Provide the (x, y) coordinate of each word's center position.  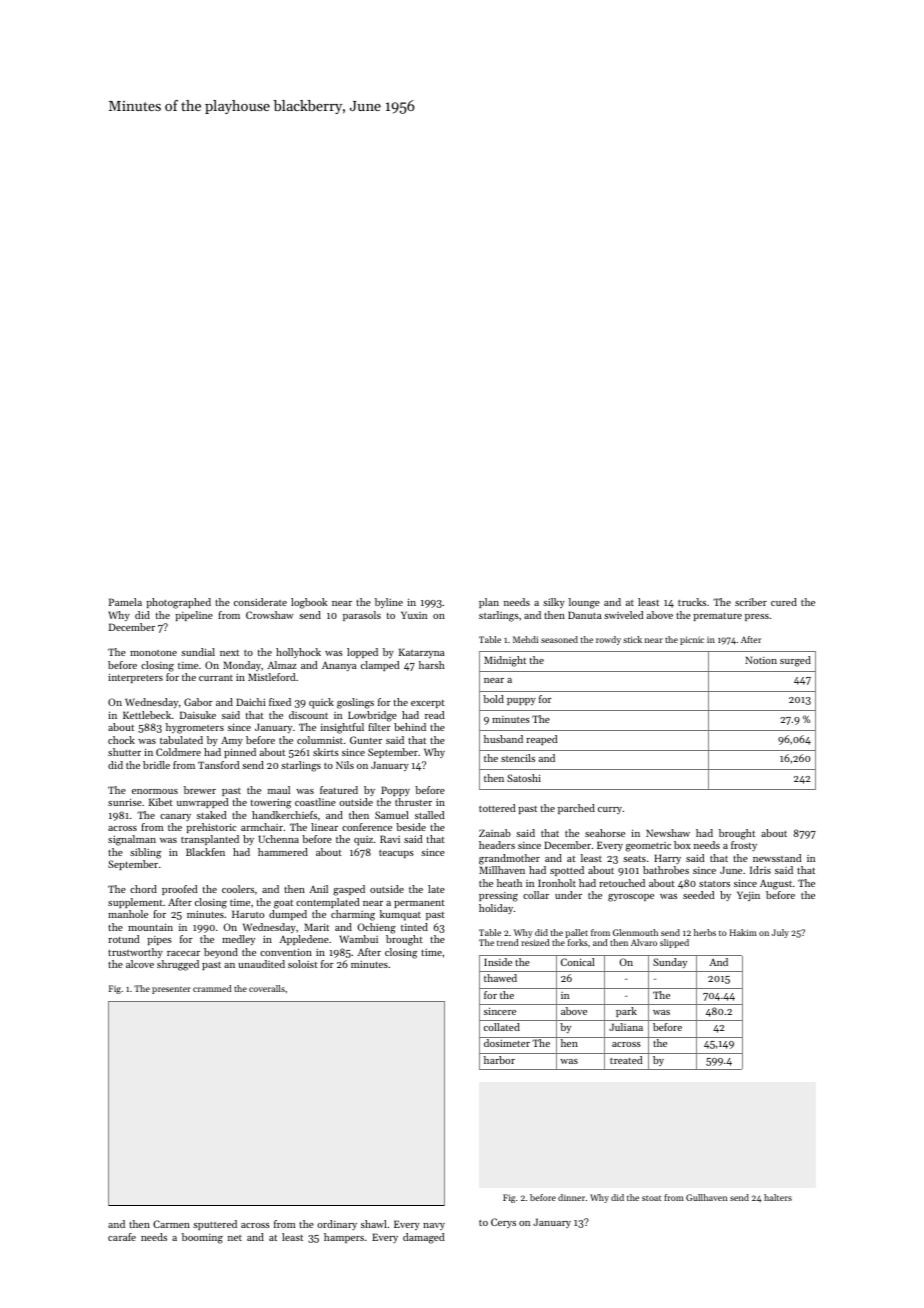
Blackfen (205, 852)
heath (509, 883)
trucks (692, 602)
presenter (171, 990)
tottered (497, 808)
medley (238, 940)
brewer (200, 790)
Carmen (171, 1224)
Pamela (125, 602)
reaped (541, 740)
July (780, 933)
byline (389, 603)
